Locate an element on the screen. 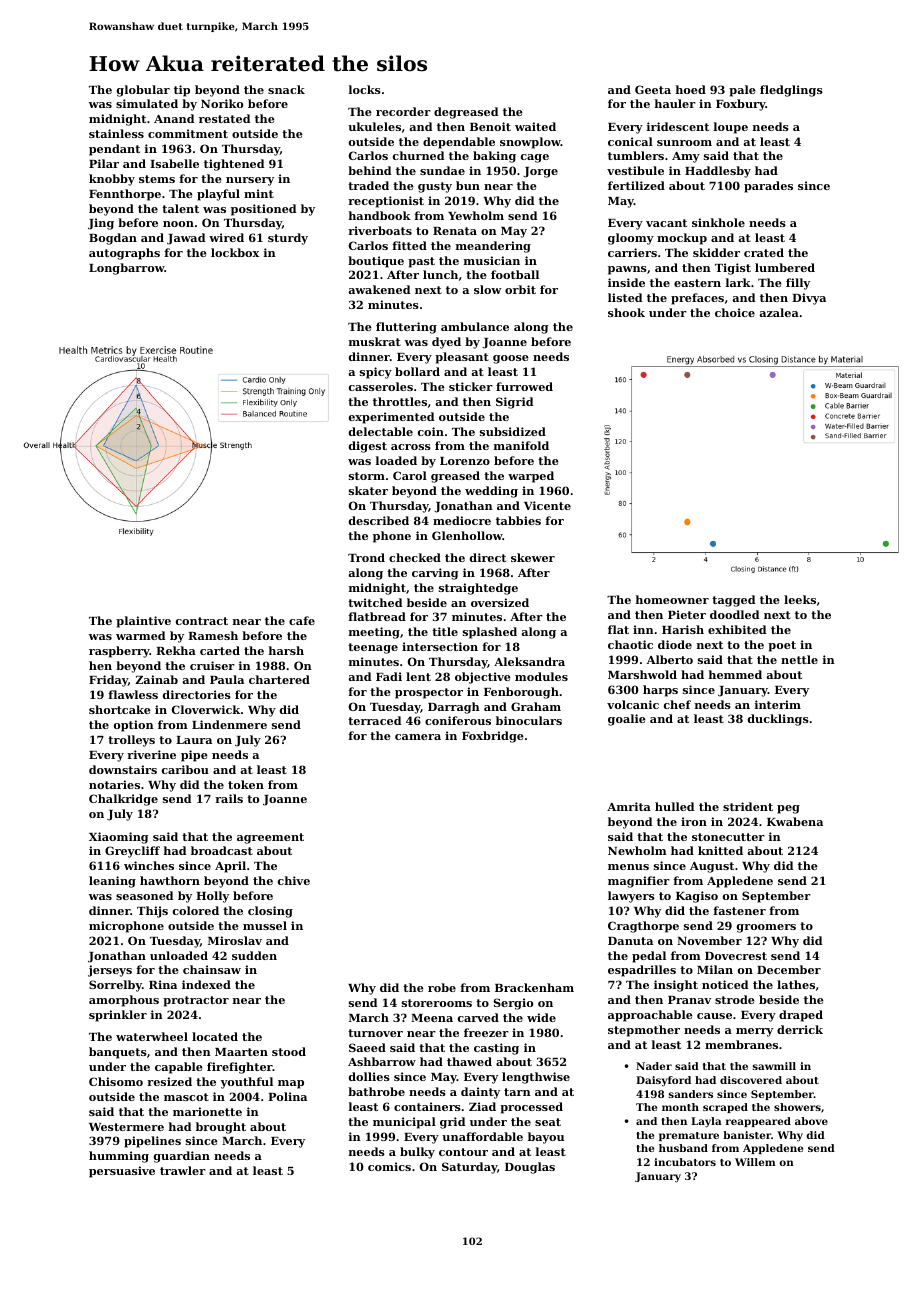 The height and width of the screenshot is (1308, 924). groomers is located at coordinates (766, 928).
